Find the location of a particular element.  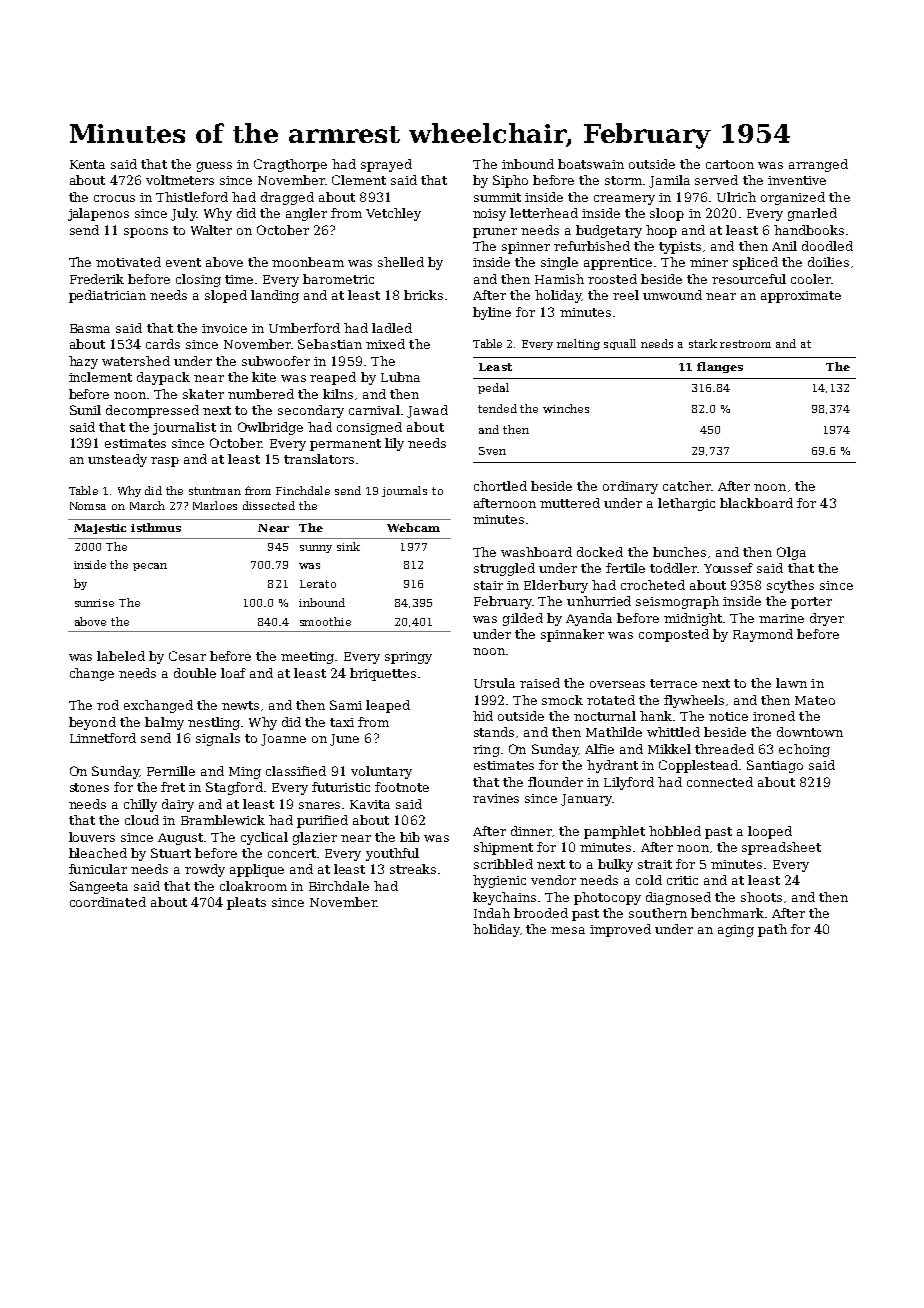

angler is located at coordinates (306, 214).
